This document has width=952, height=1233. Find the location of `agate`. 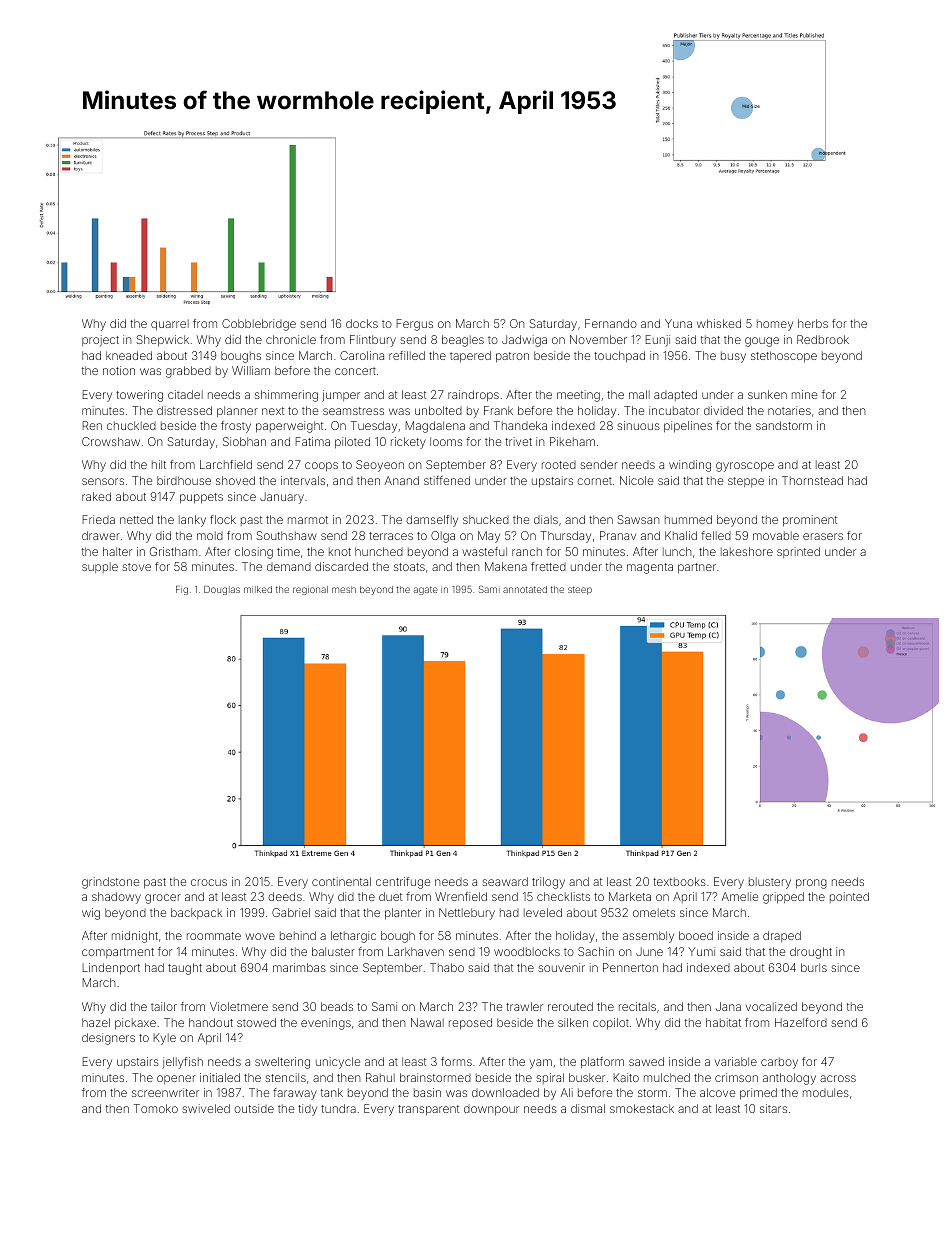

agate is located at coordinates (426, 590).
